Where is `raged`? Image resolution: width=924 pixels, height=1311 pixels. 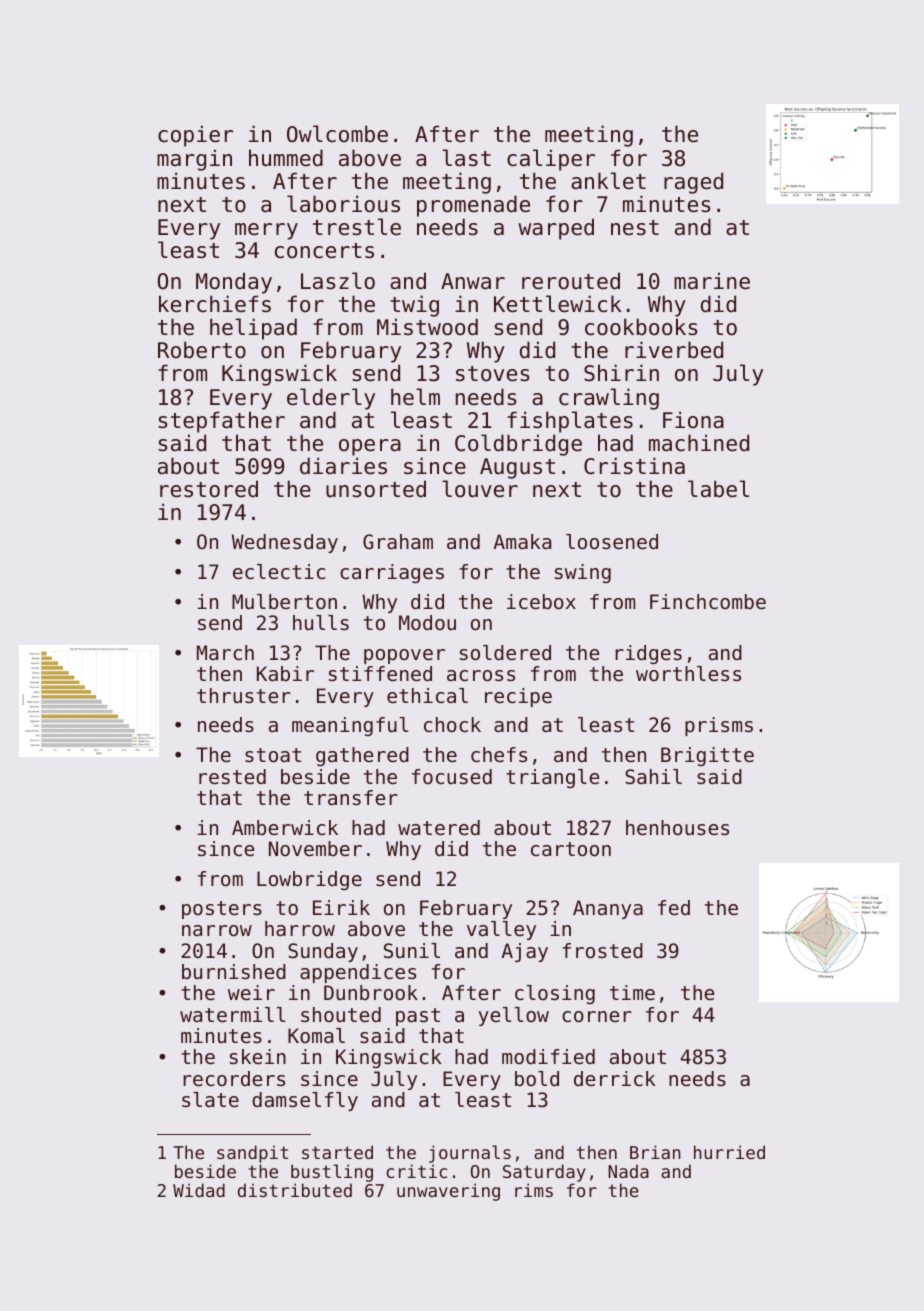
raged is located at coordinates (693, 183).
